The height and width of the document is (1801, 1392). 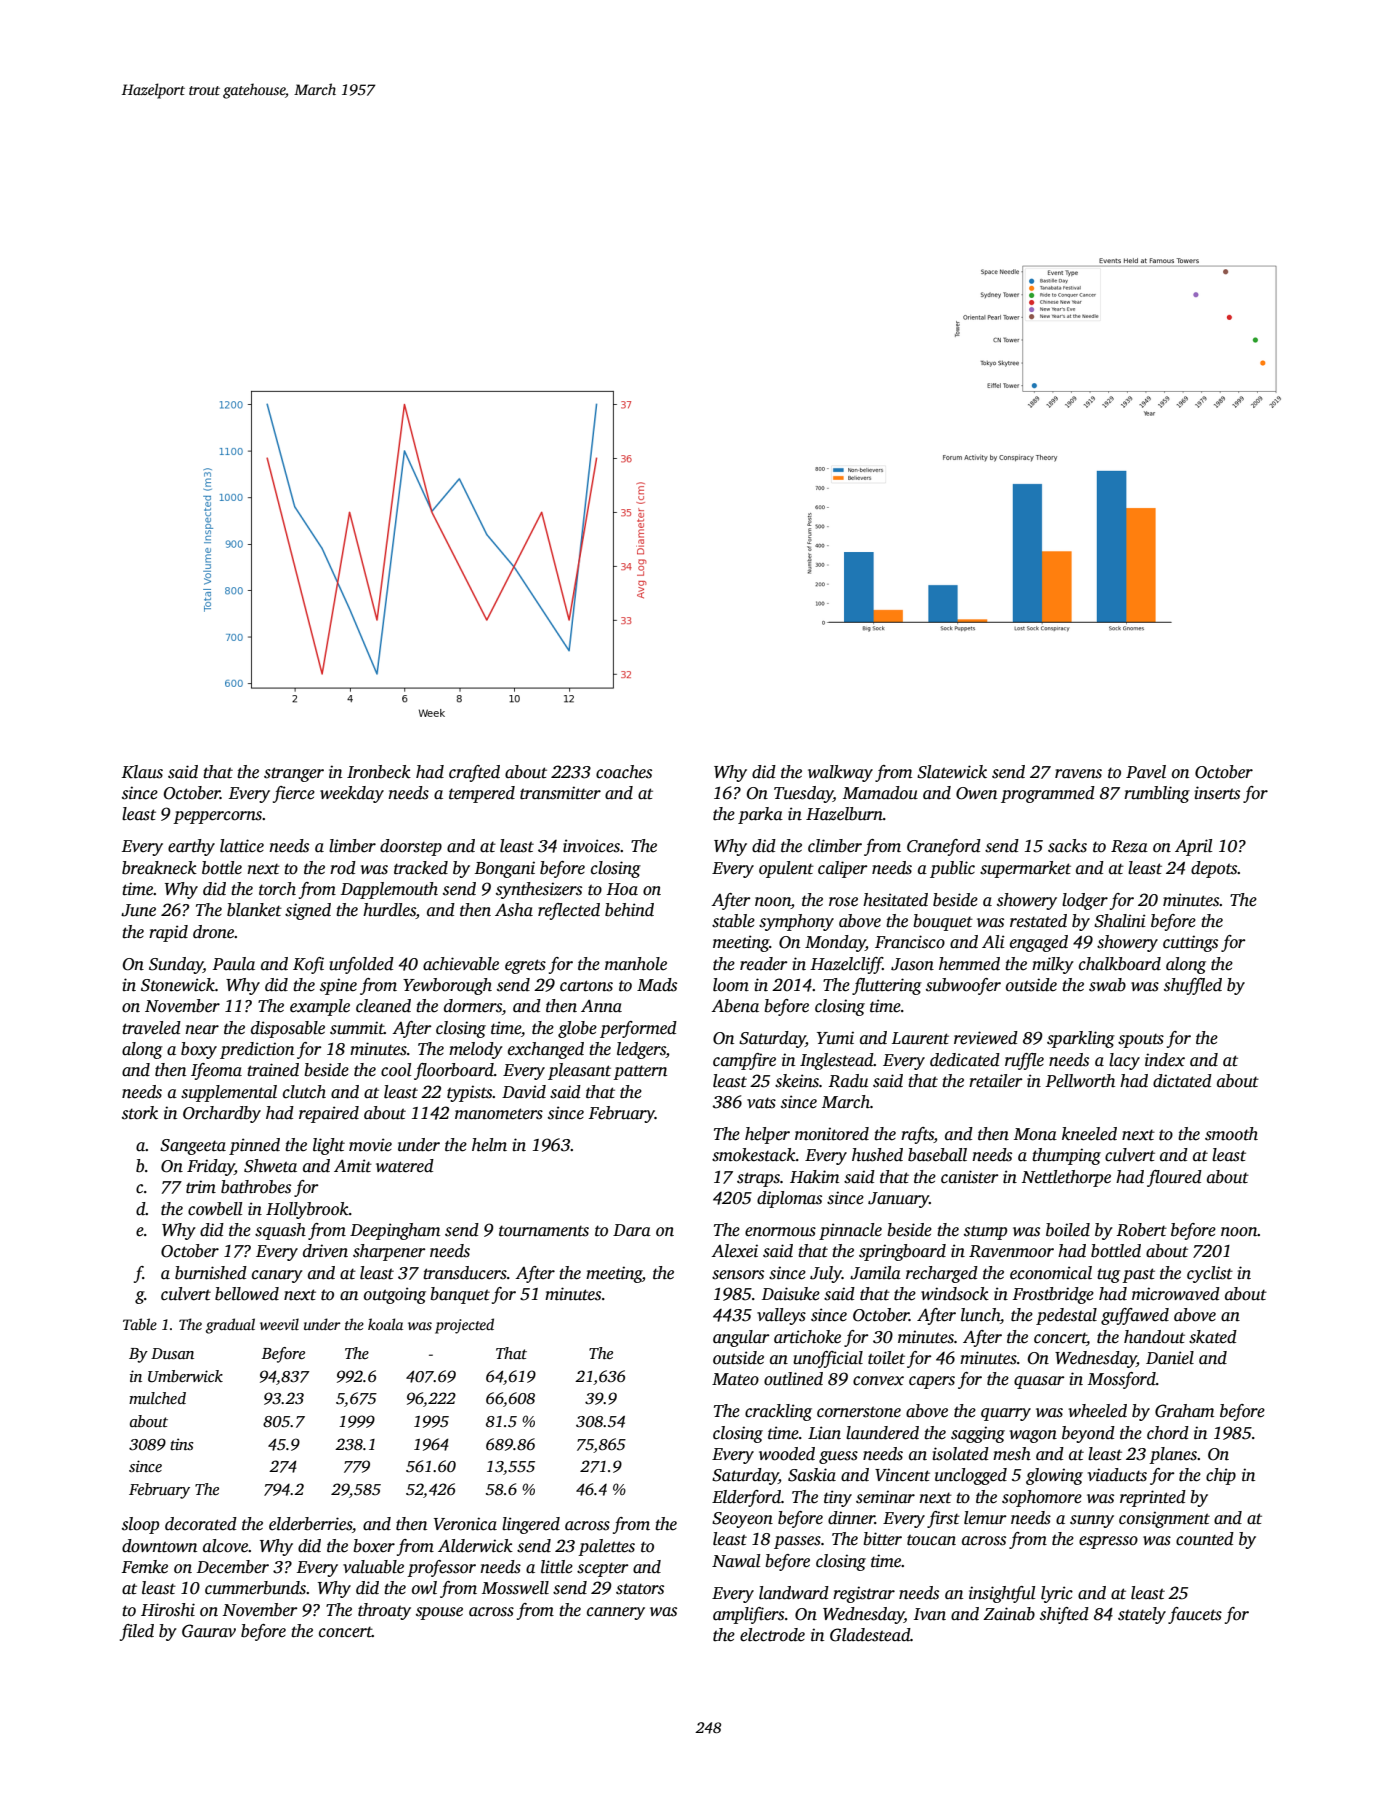 I want to click on egrets, so click(x=525, y=966).
